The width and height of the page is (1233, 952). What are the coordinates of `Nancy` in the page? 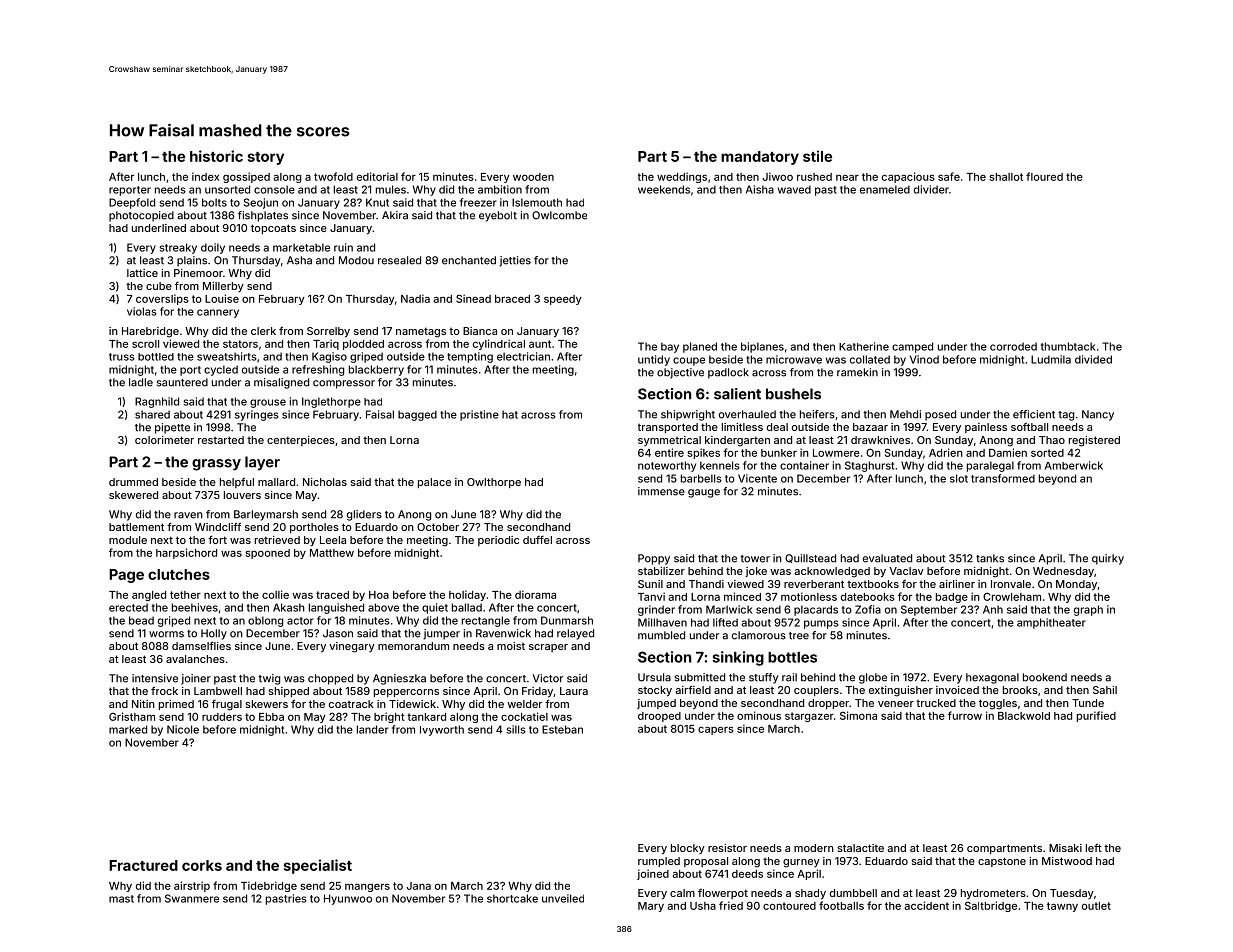 It's located at (1098, 415).
